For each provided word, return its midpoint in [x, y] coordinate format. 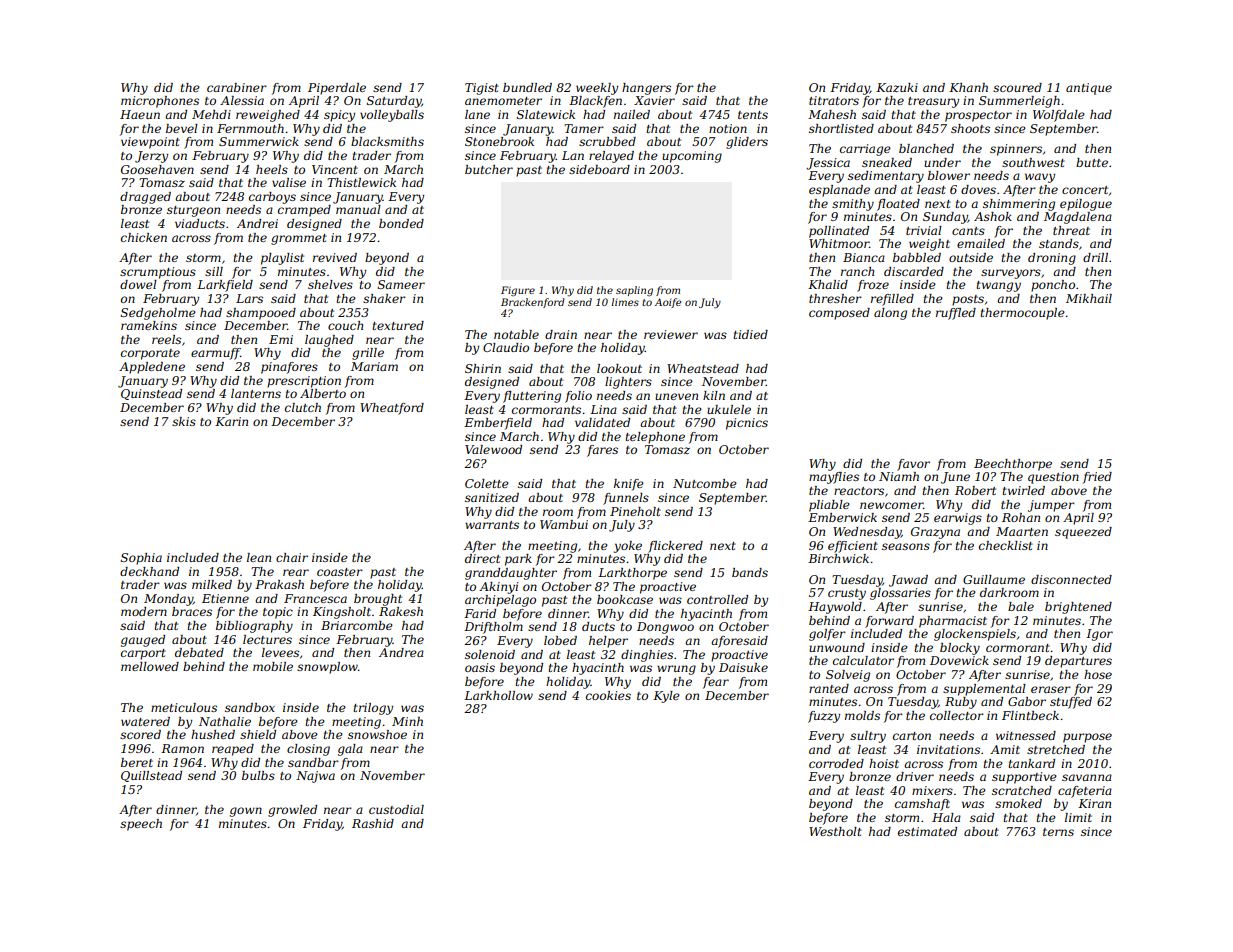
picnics [747, 424]
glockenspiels [975, 635]
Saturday [394, 102]
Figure [518, 291]
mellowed [150, 666]
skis [184, 421]
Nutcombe [705, 483]
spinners [1016, 150]
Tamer [584, 128]
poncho [1053, 286]
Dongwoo [665, 628]
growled [292, 811]
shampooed [261, 314]
